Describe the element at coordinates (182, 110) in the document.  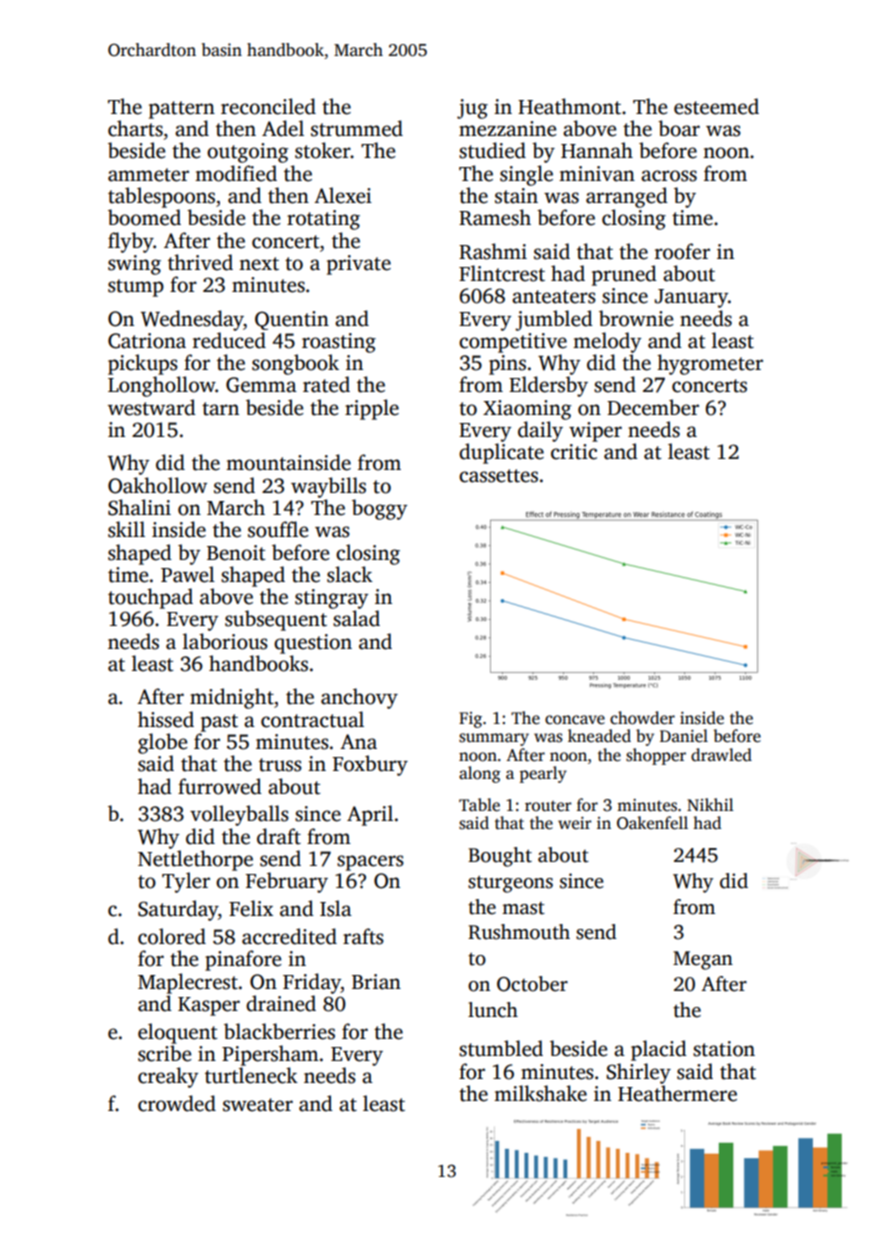
I see `pattern` at that location.
